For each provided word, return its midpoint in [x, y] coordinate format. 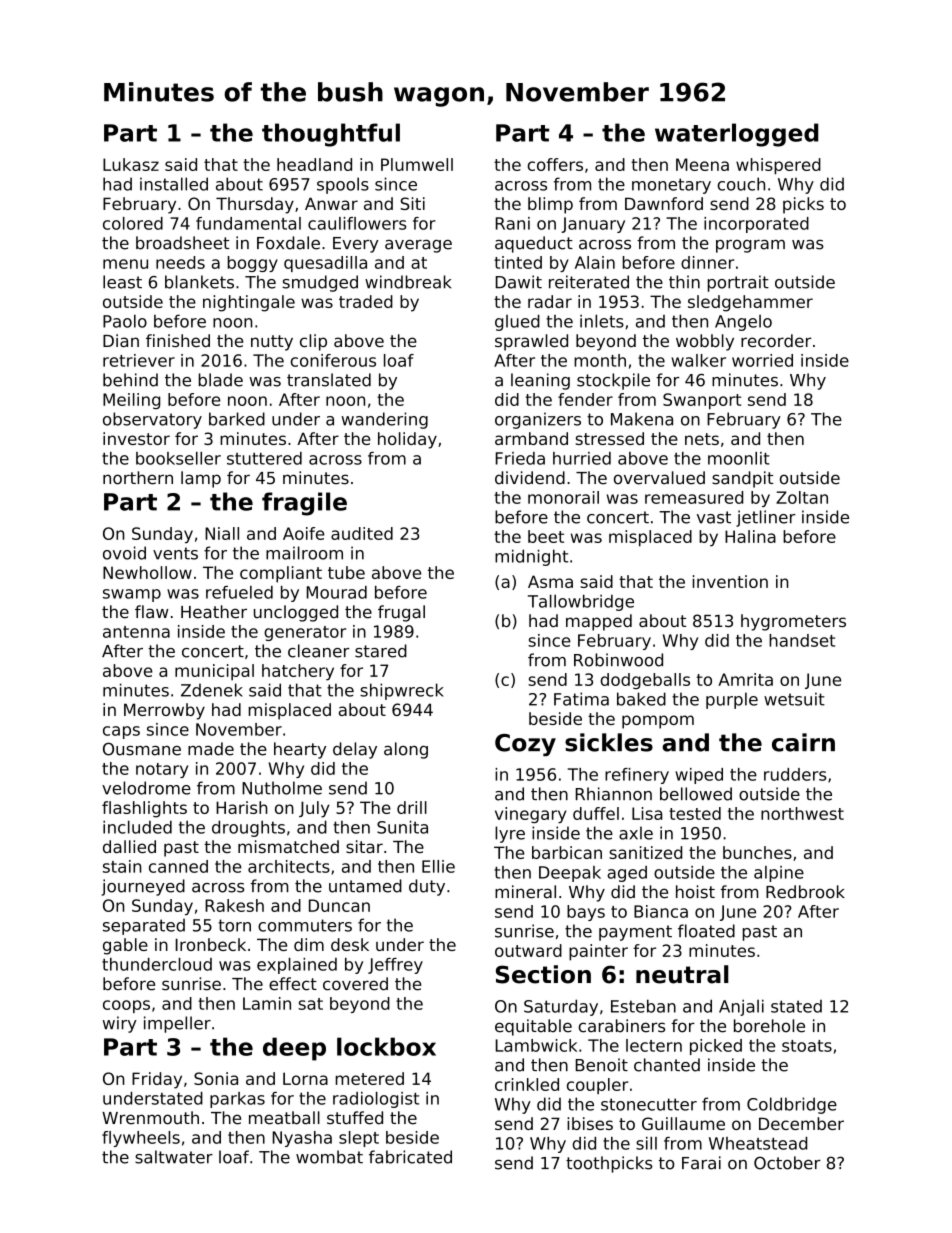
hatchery [298, 672]
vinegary [530, 815]
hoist [695, 892]
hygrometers [793, 622]
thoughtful [331, 135]
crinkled [527, 1084]
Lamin [267, 1003]
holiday [407, 440]
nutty [272, 343]
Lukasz [131, 164]
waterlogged [736, 135]
